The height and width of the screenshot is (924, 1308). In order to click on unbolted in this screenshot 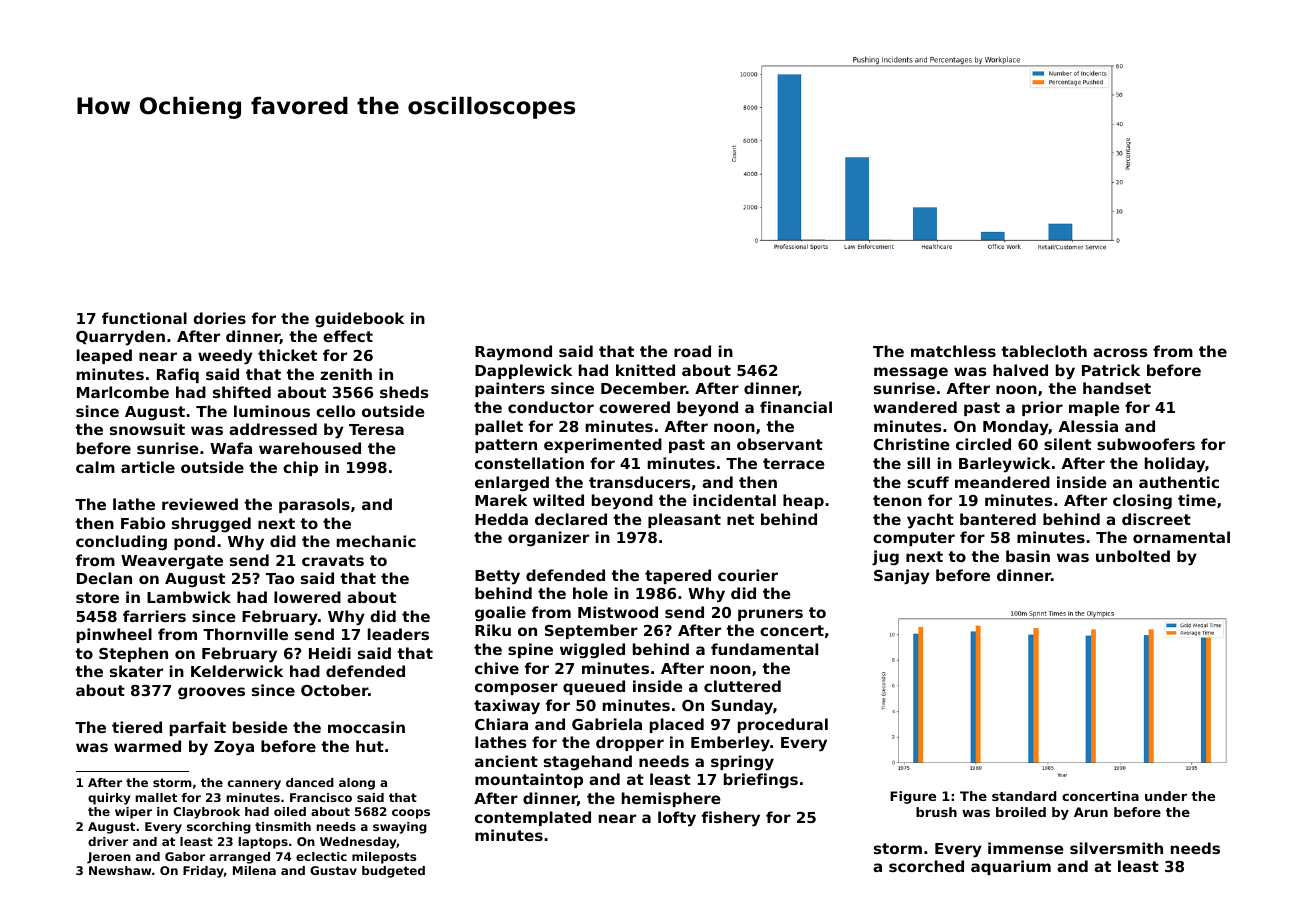, I will do `click(1133, 556)`.
